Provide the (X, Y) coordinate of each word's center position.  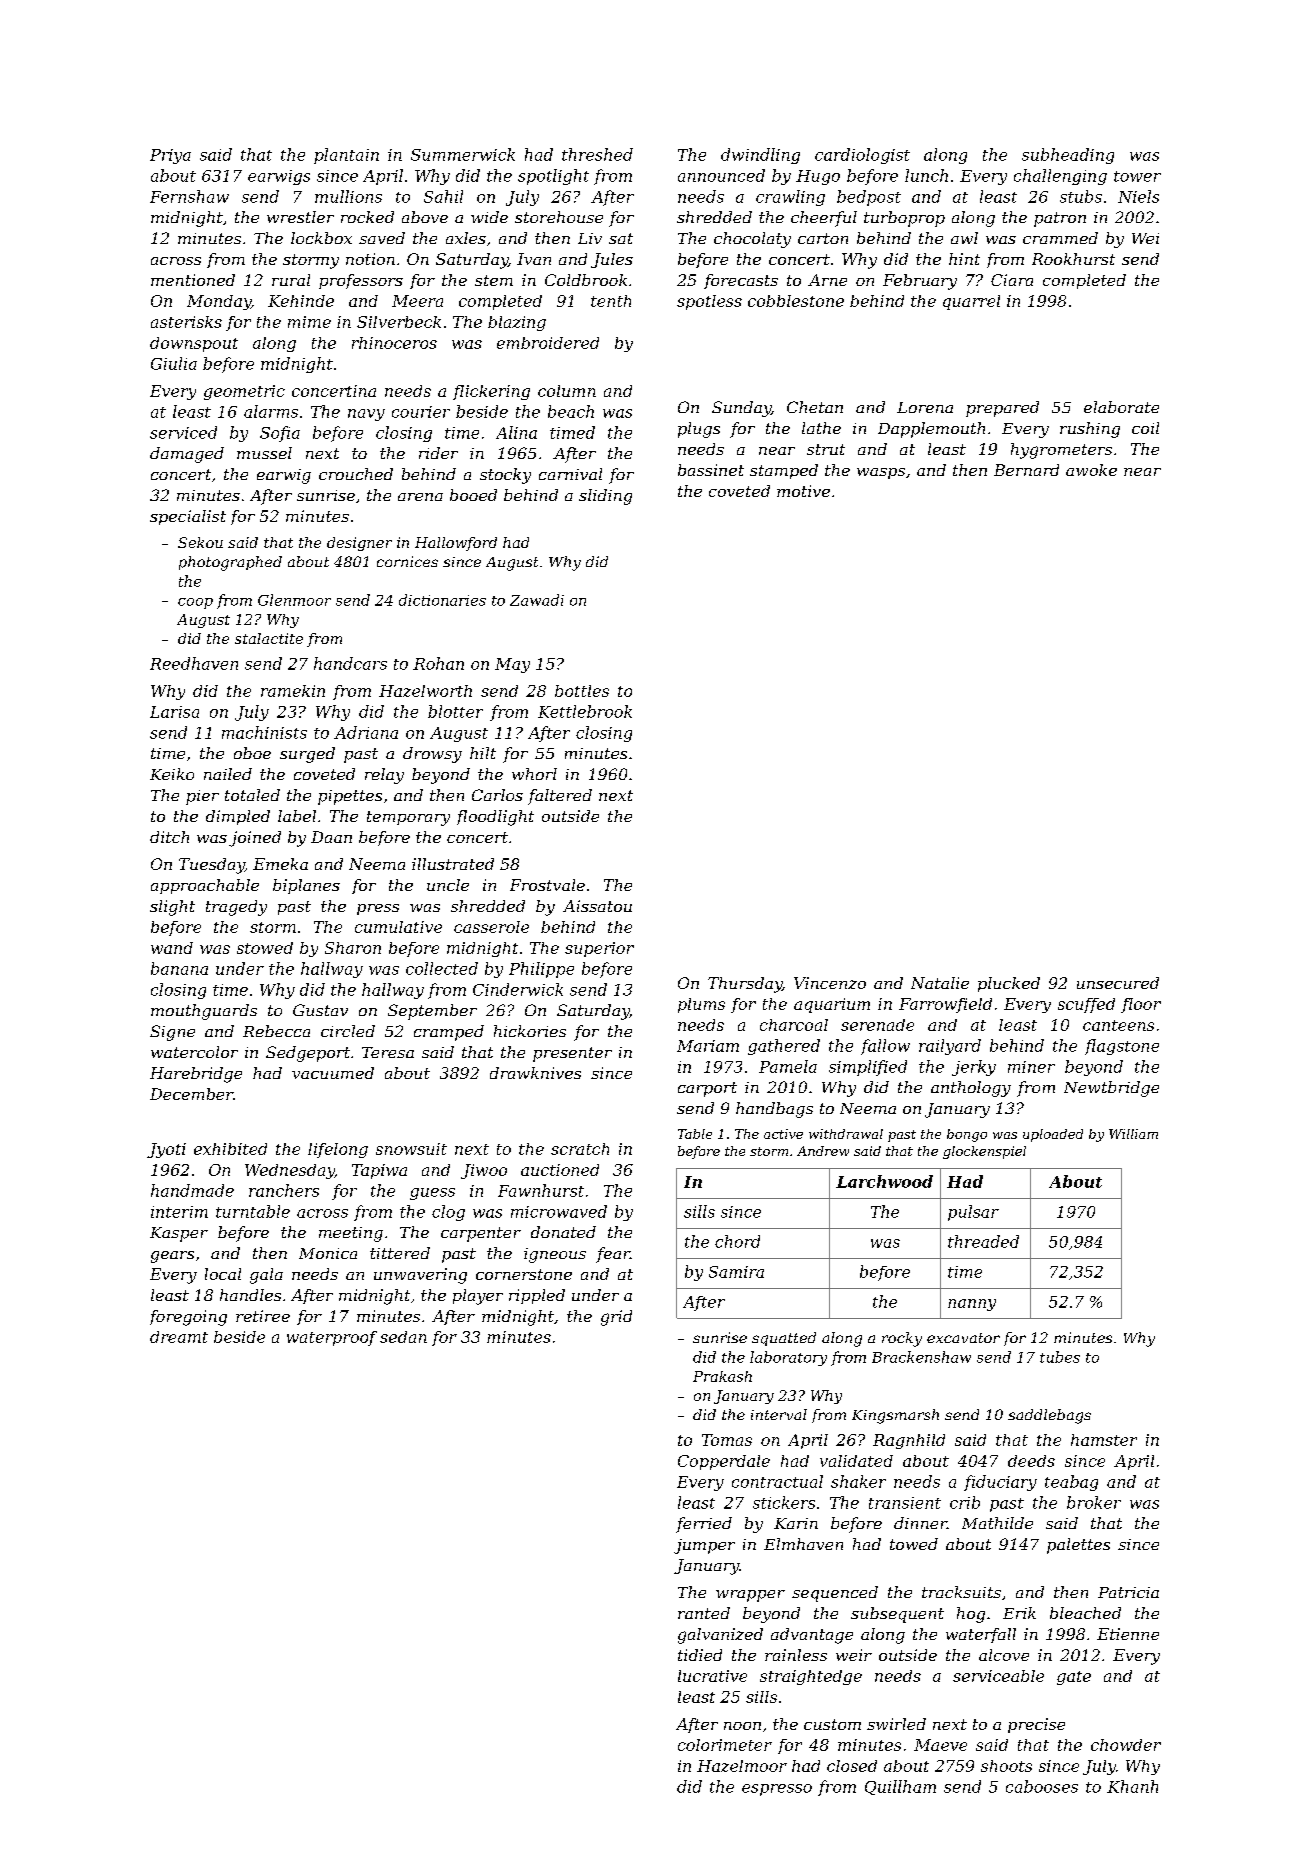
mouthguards (204, 1012)
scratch (580, 1149)
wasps (881, 473)
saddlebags (1049, 1416)
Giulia (174, 363)
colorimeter (725, 1745)
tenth (611, 301)
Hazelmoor (742, 1766)
